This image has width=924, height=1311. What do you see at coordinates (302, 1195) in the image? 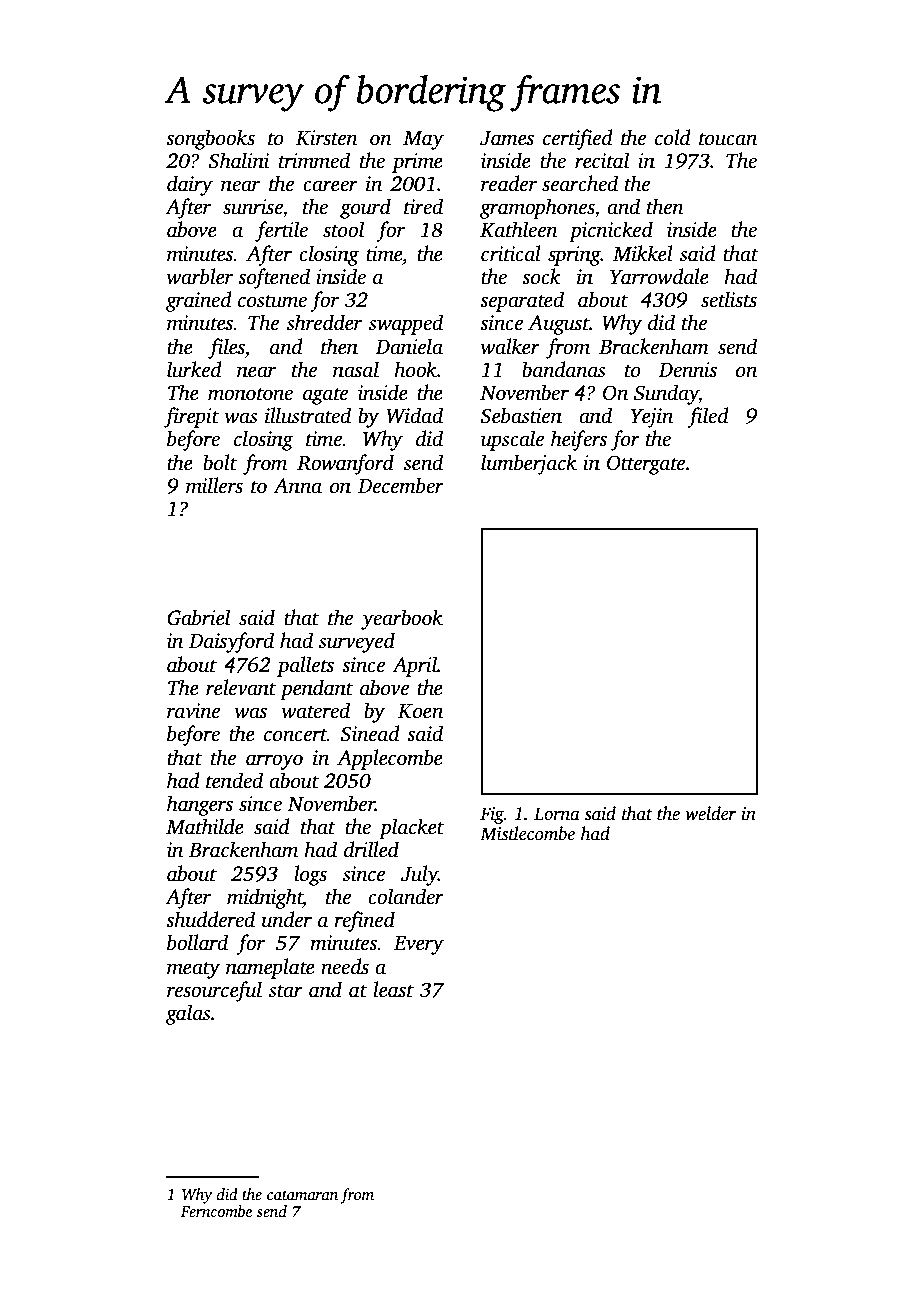
I see `catamaran` at bounding box center [302, 1195].
